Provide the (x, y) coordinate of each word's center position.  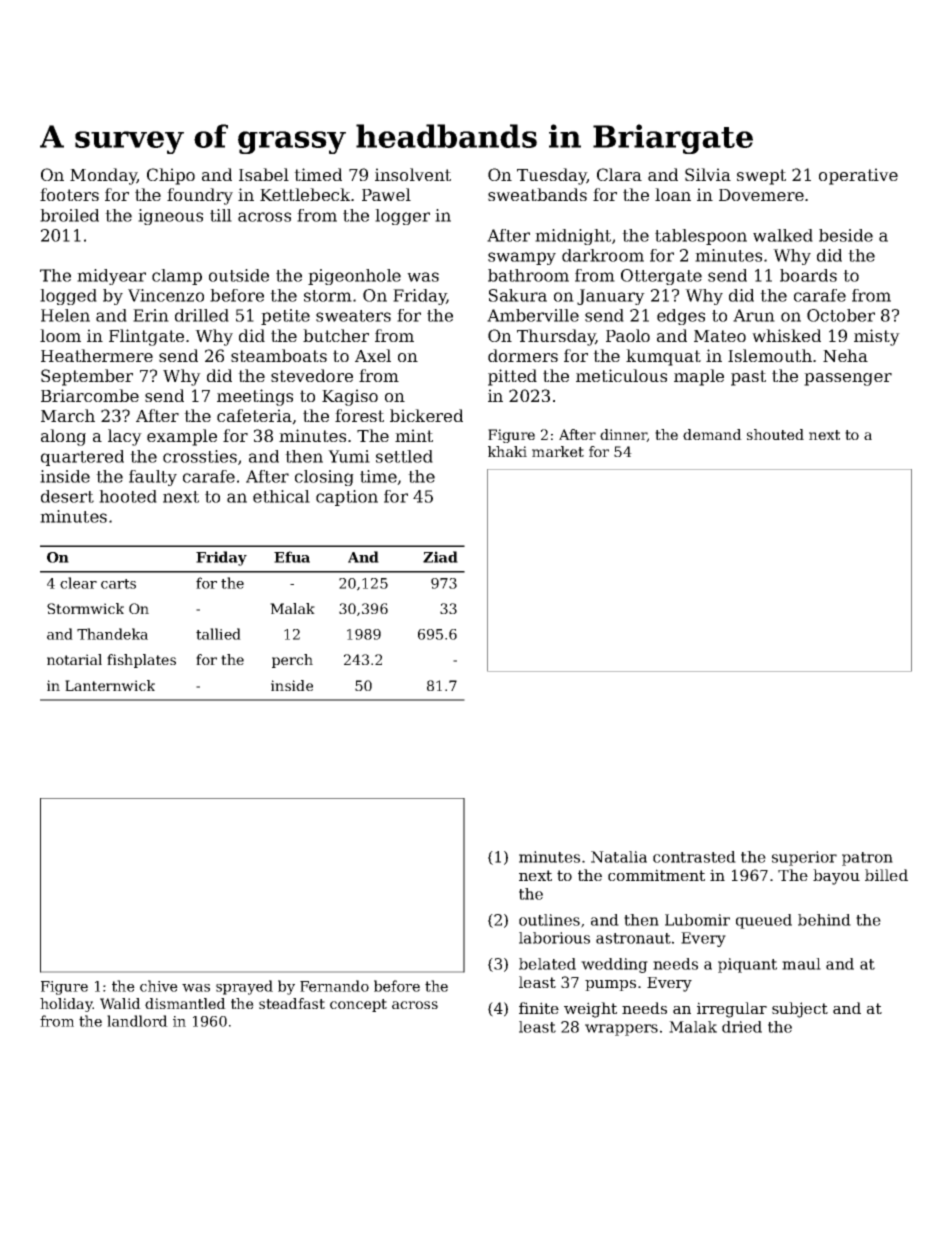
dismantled (185, 1003)
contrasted (694, 857)
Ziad (440, 557)
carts (118, 584)
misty (877, 337)
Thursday (556, 337)
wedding (614, 965)
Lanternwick (110, 685)
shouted (775, 434)
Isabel (264, 174)
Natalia (619, 857)
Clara (619, 174)
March (68, 415)
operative (858, 176)
